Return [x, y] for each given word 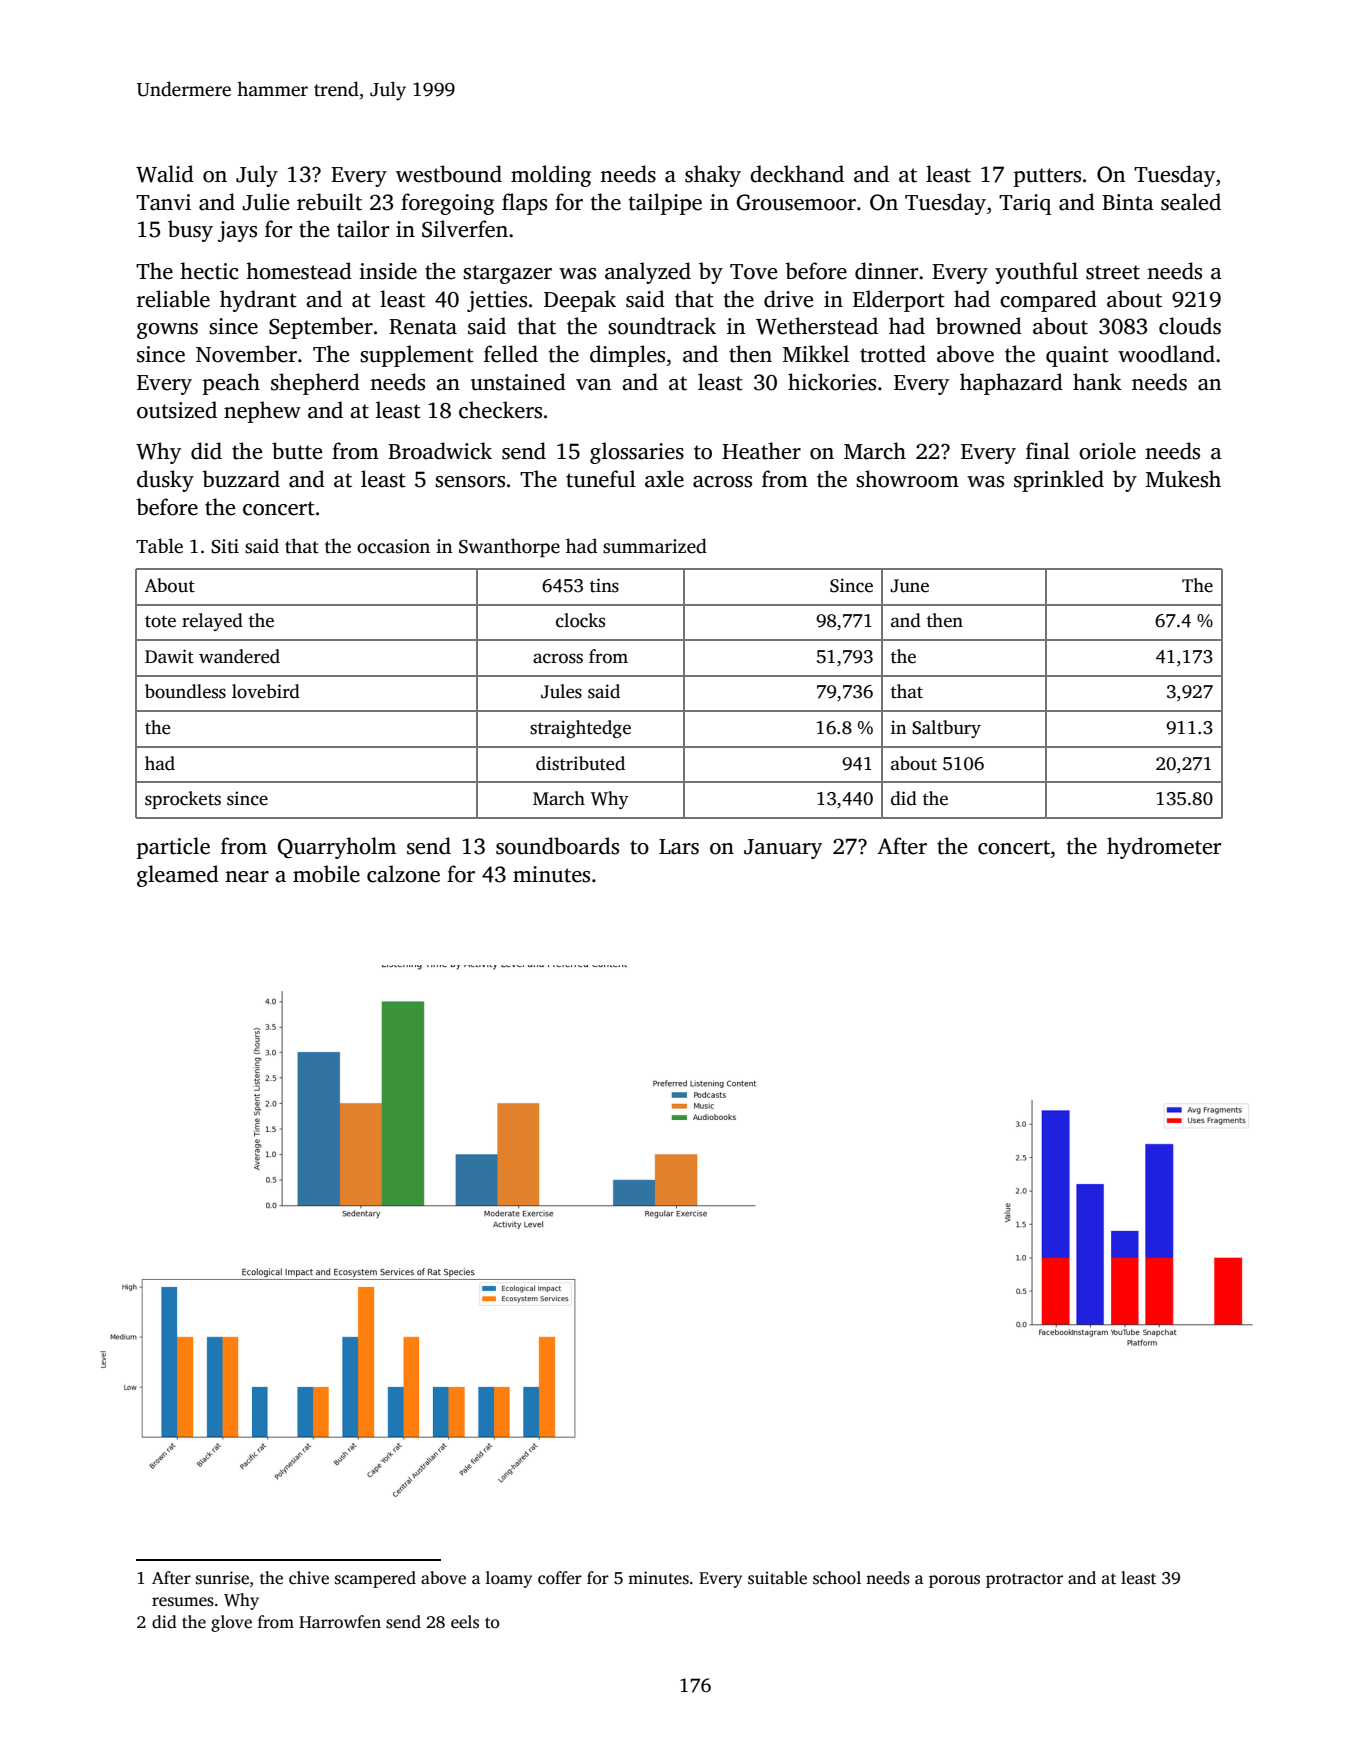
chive [309, 1578]
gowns [167, 331]
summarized [655, 546]
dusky [165, 481]
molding [551, 176]
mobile [326, 874]
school [837, 1578]
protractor [1024, 1580]
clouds [1190, 326]
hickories [832, 382]
